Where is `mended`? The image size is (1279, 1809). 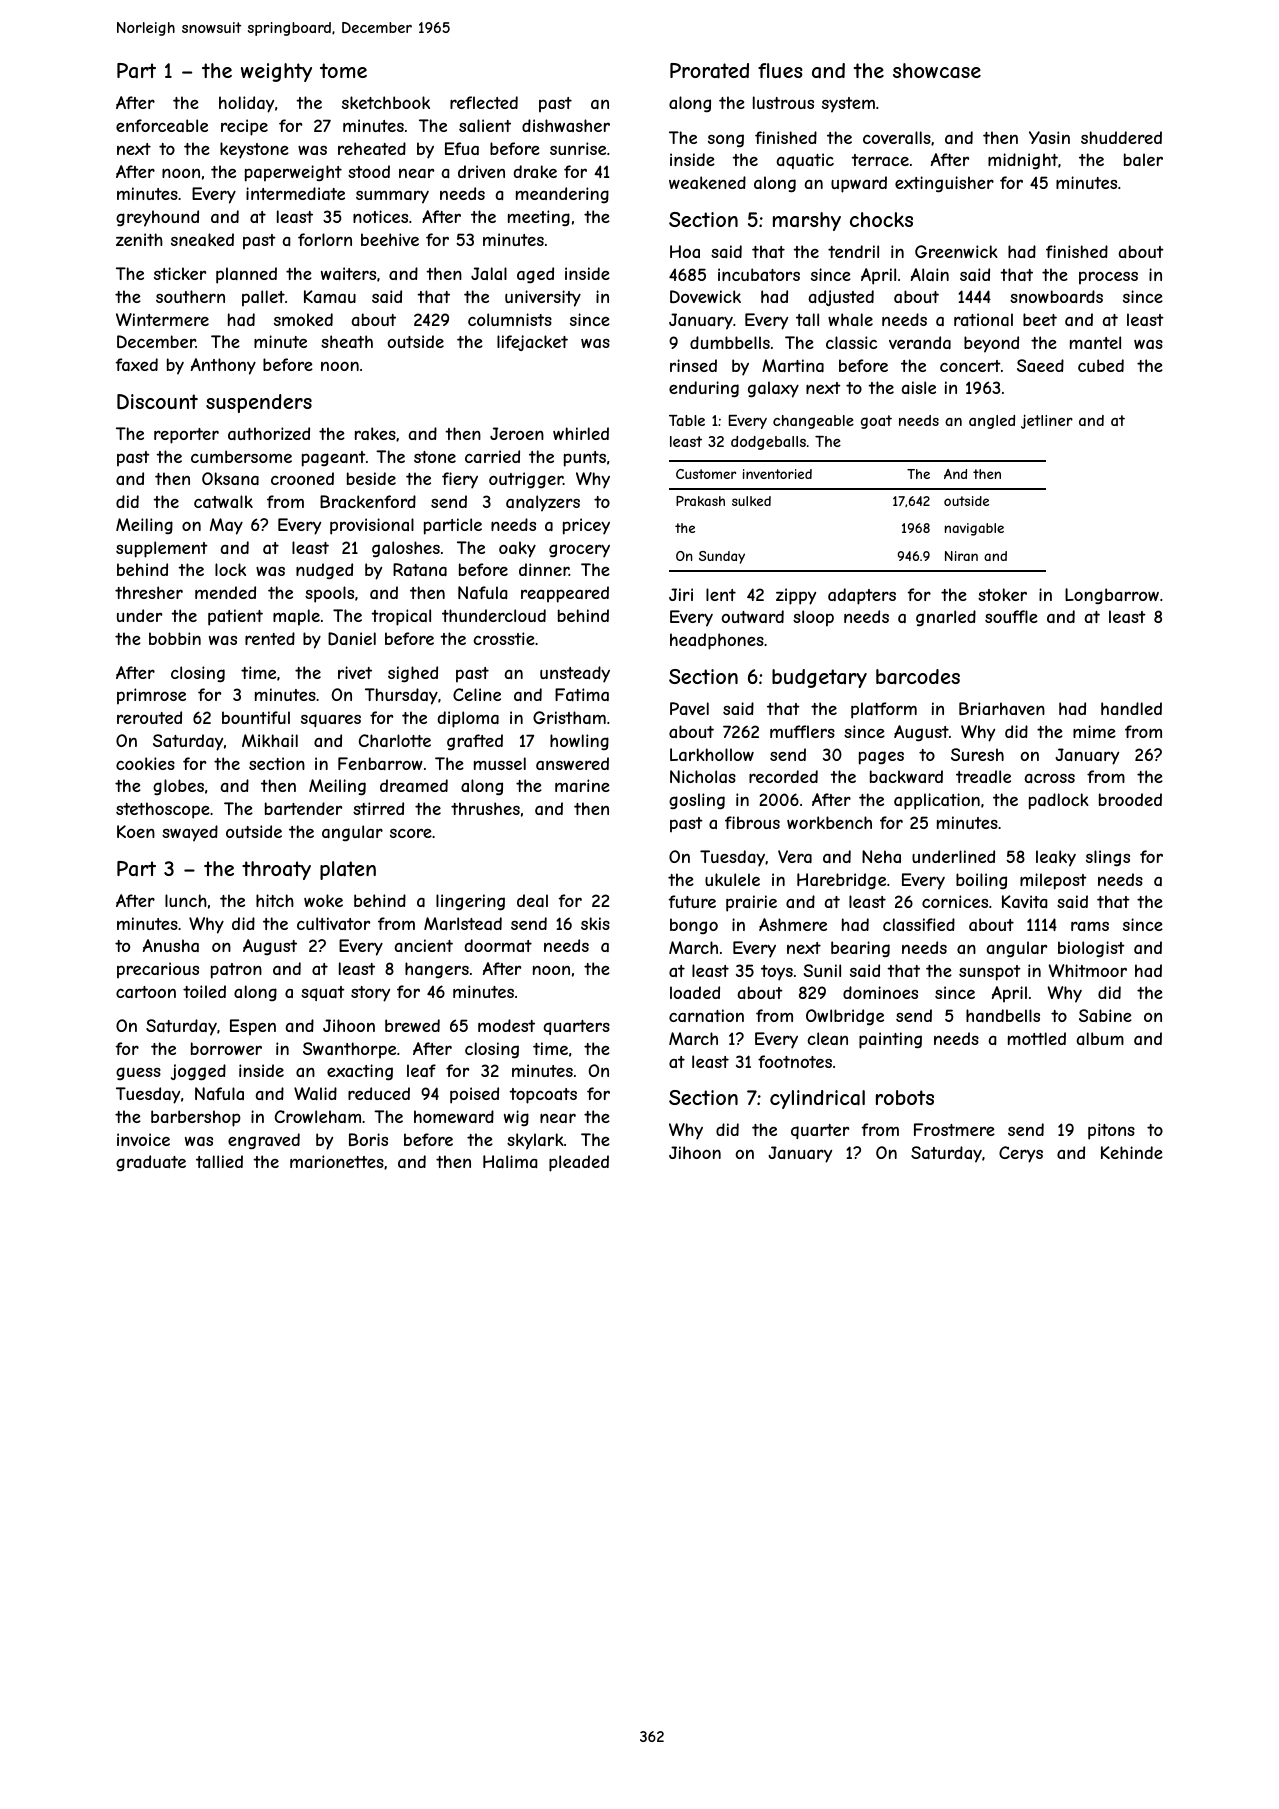 mended is located at coordinates (225, 592).
